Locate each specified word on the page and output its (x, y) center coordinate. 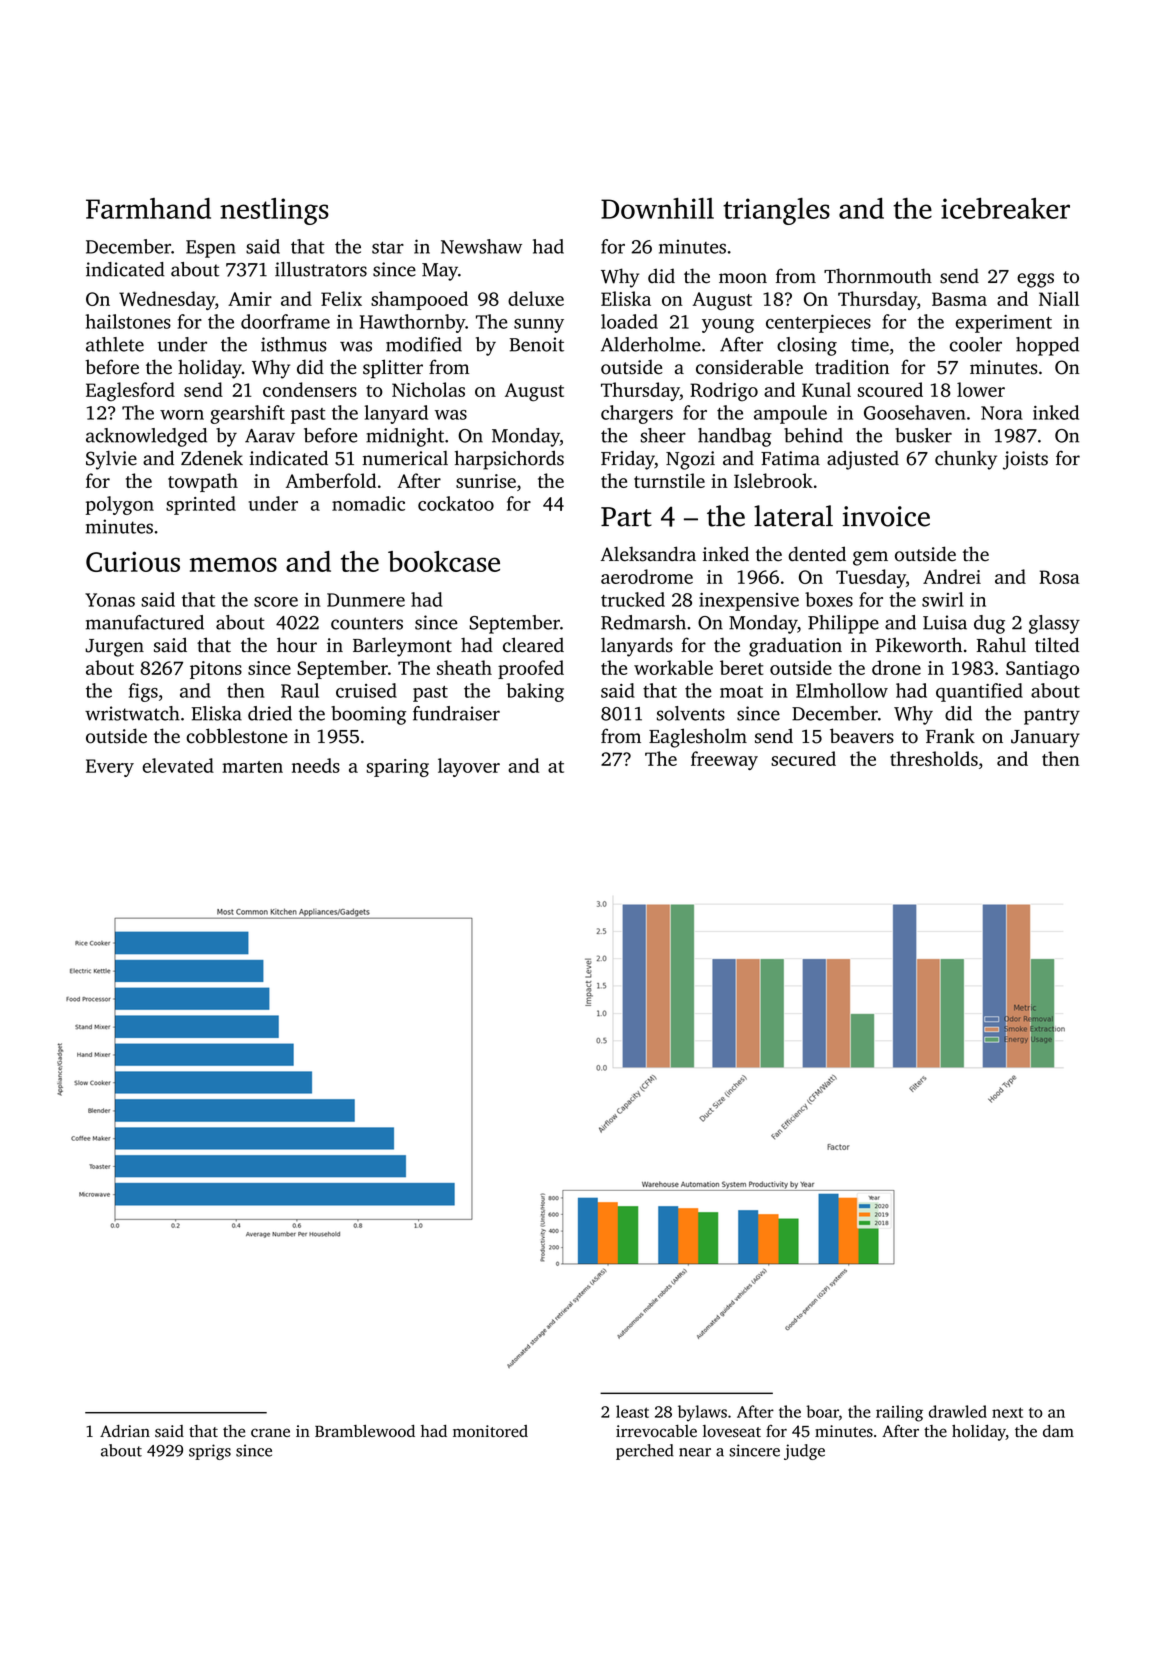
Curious (133, 561)
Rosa (1059, 577)
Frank (950, 735)
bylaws (702, 1413)
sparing (397, 768)
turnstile (669, 480)
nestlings (274, 211)
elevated (178, 765)
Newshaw (481, 246)
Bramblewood (365, 1431)
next (1007, 1412)
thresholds (934, 758)
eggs (1035, 280)
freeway (724, 760)
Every (110, 768)
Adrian (125, 1431)
